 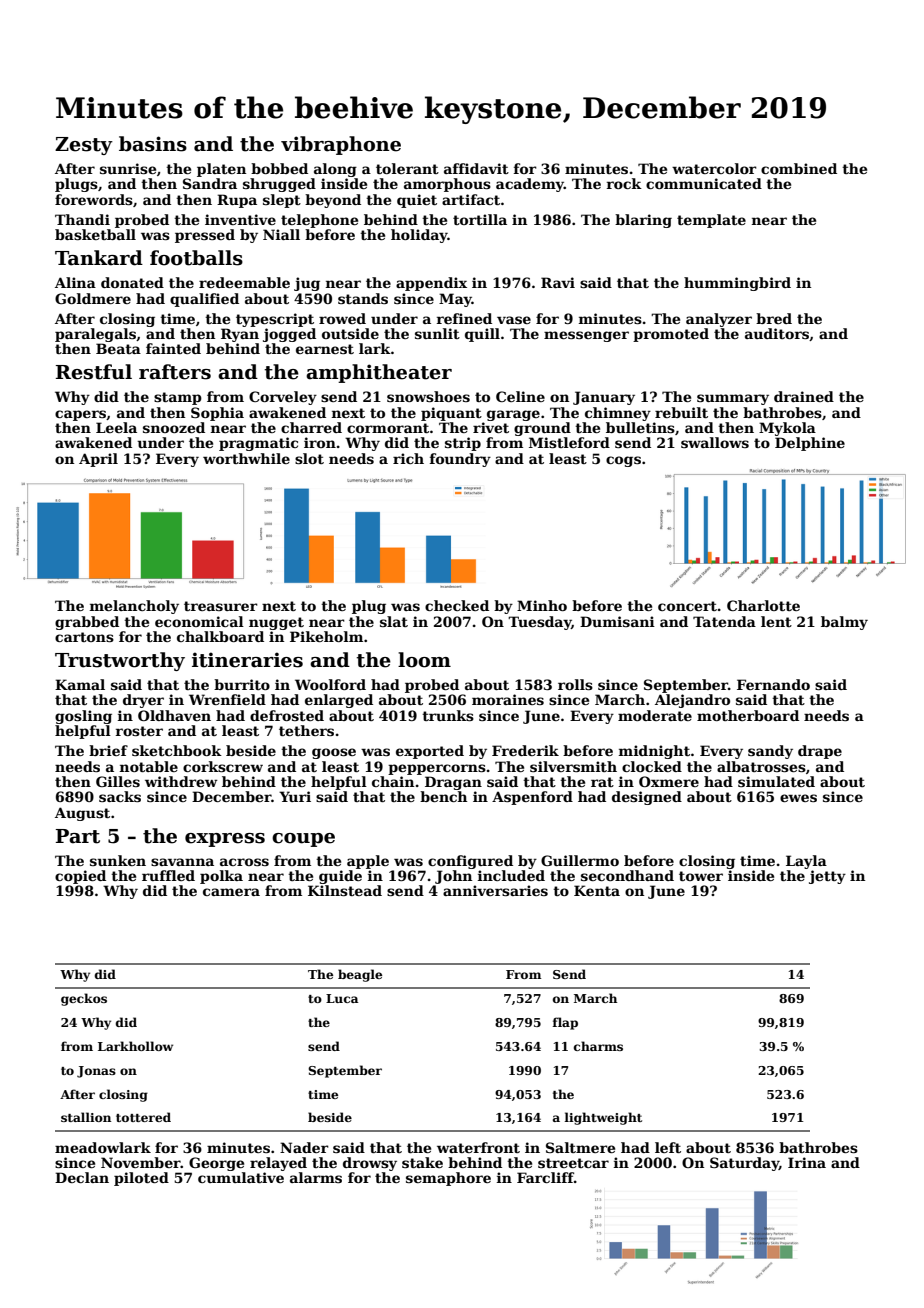 What do you see at coordinates (807, 1162) in the screenshot?
I see `Irina` at bounding box center [807, 1162].
